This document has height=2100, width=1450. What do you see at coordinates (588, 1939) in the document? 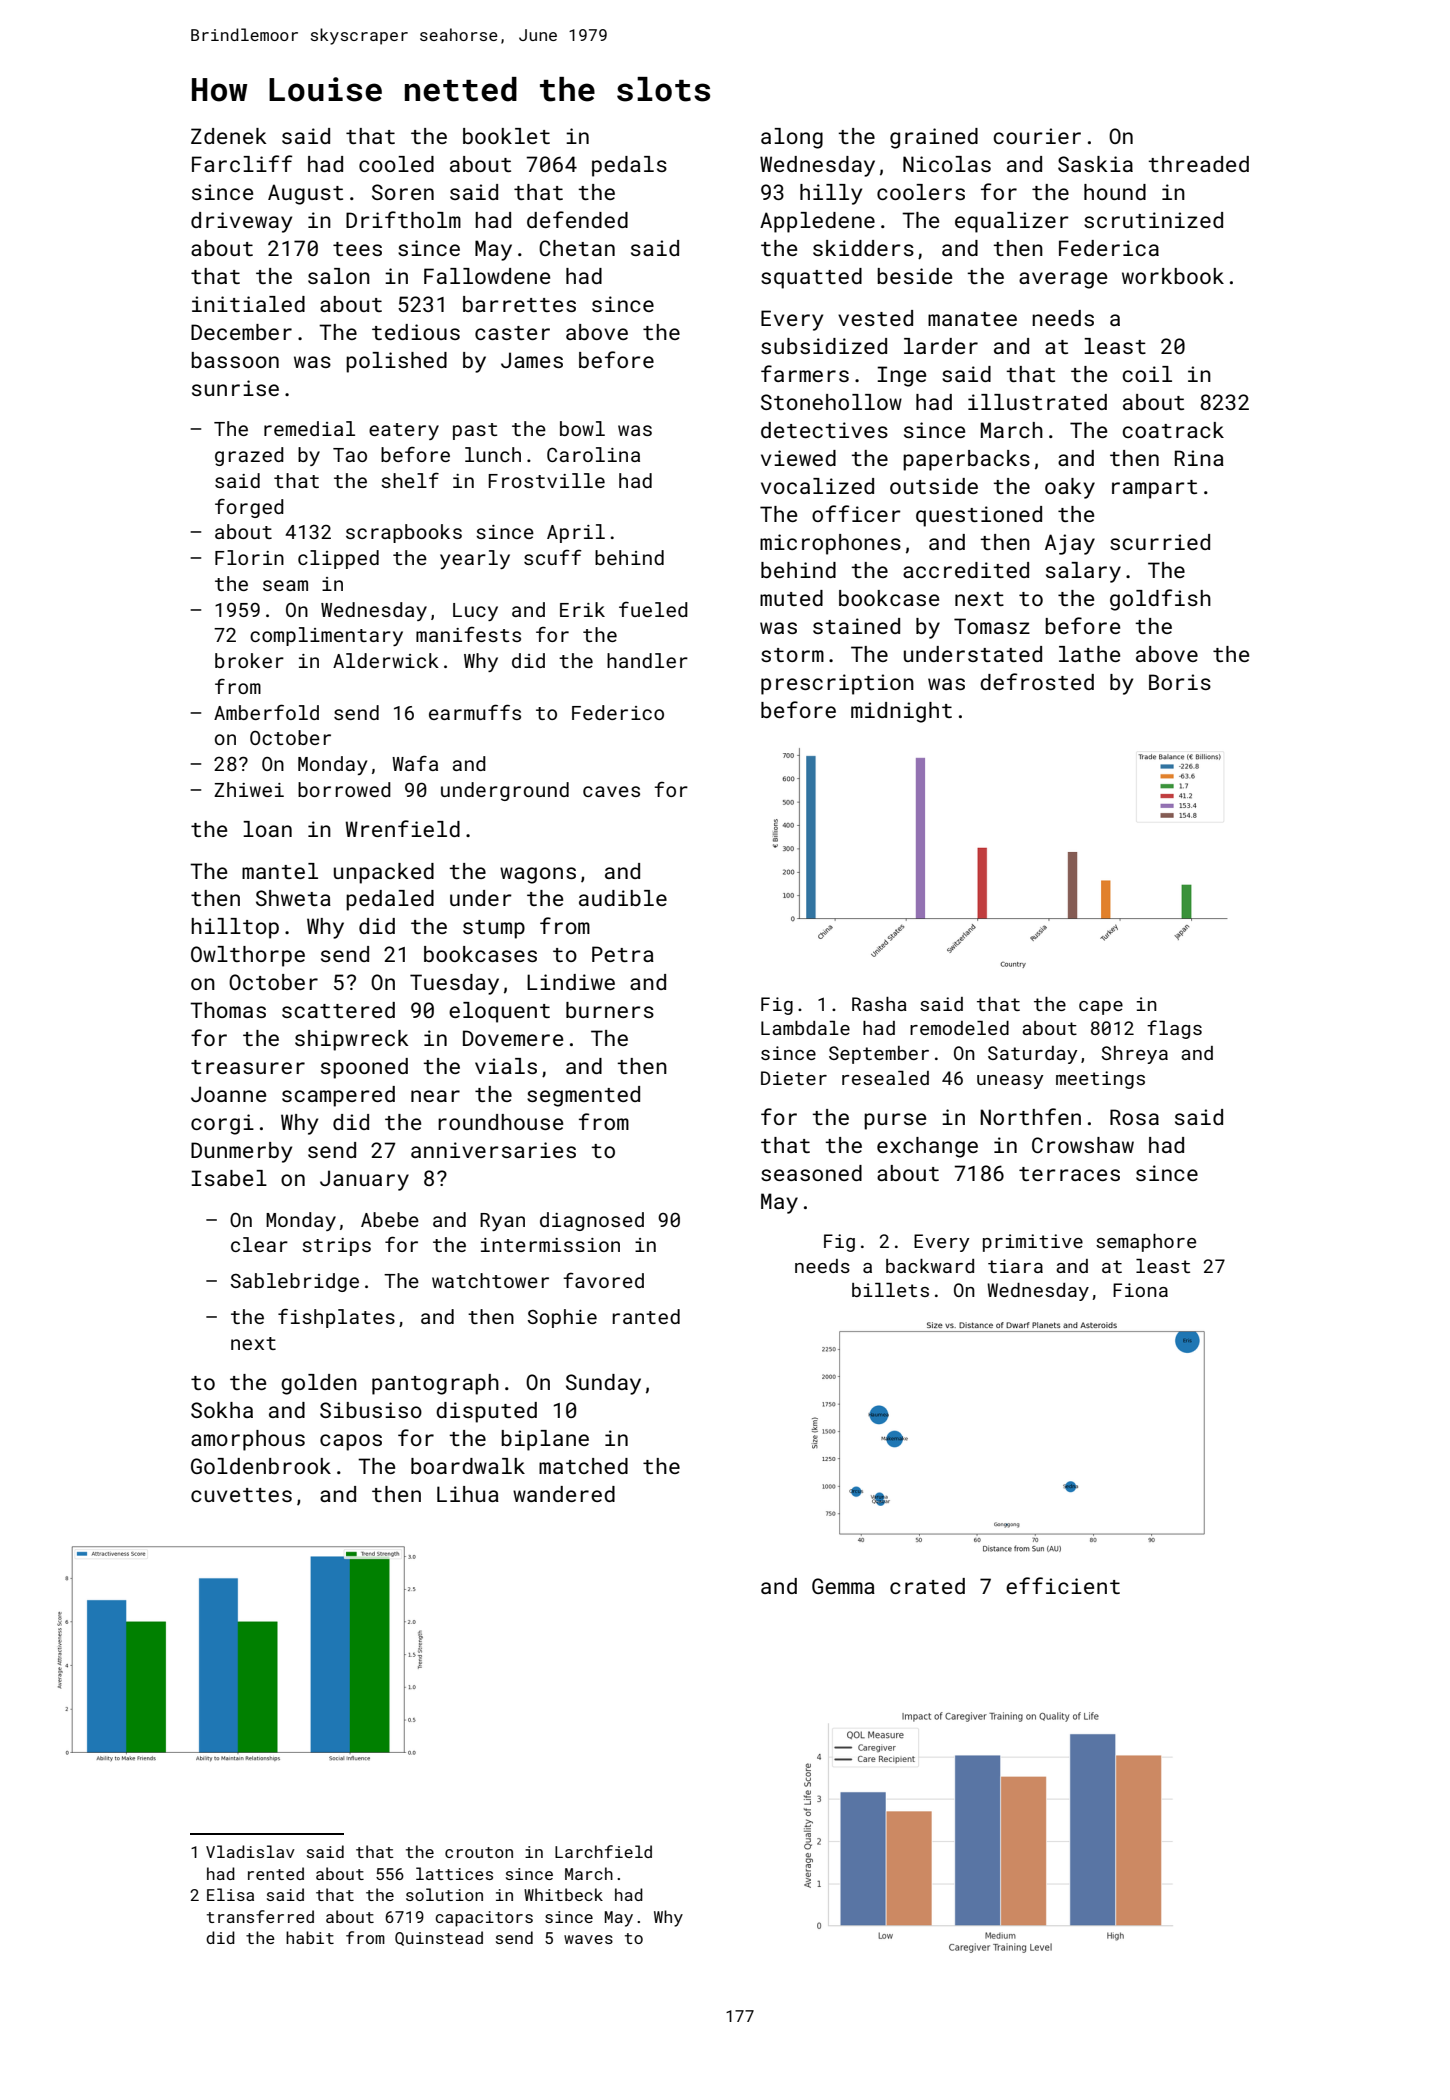
I see `waves` at bounding box center [588, 1939].
